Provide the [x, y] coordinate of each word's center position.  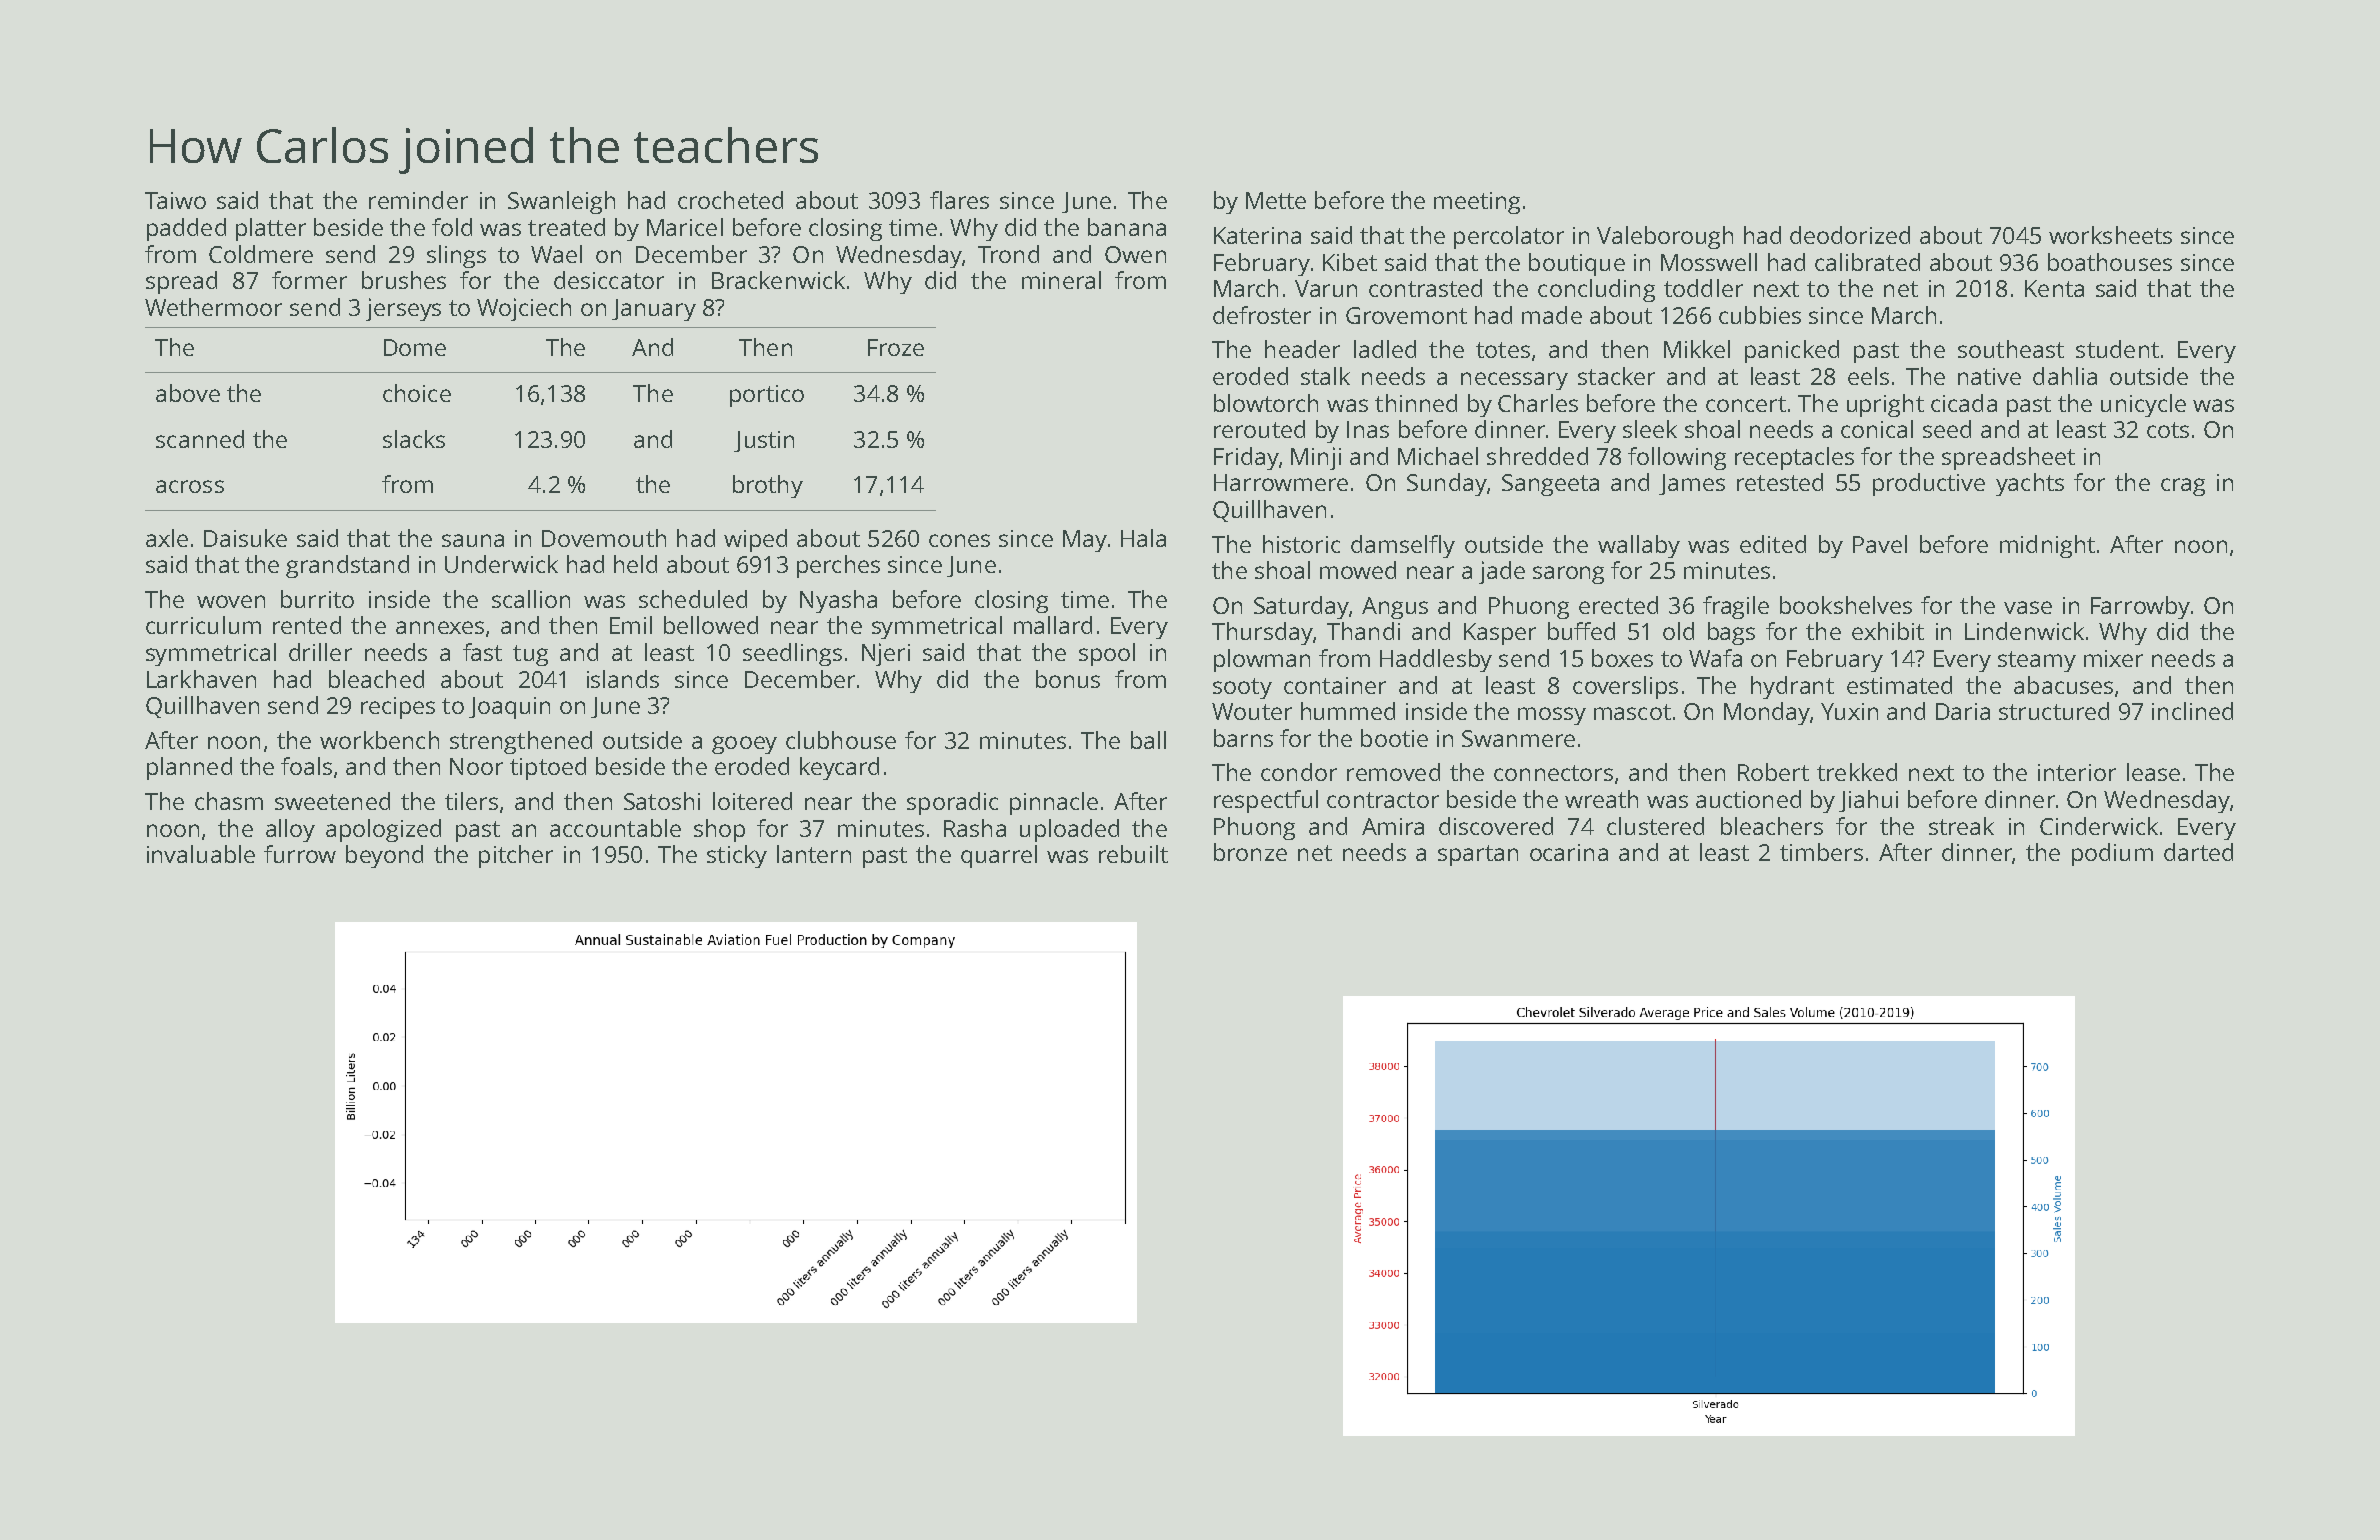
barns [1243, 738]
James [1692, 484]
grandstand [347, 566]
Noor [476, 766]
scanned [200, 439]
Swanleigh [561, 202]
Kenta [2054, 288]
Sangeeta [1550, 485]
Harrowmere [1281, 482]
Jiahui [1868, 801]
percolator [1509, 237]
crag [2183, 487]
